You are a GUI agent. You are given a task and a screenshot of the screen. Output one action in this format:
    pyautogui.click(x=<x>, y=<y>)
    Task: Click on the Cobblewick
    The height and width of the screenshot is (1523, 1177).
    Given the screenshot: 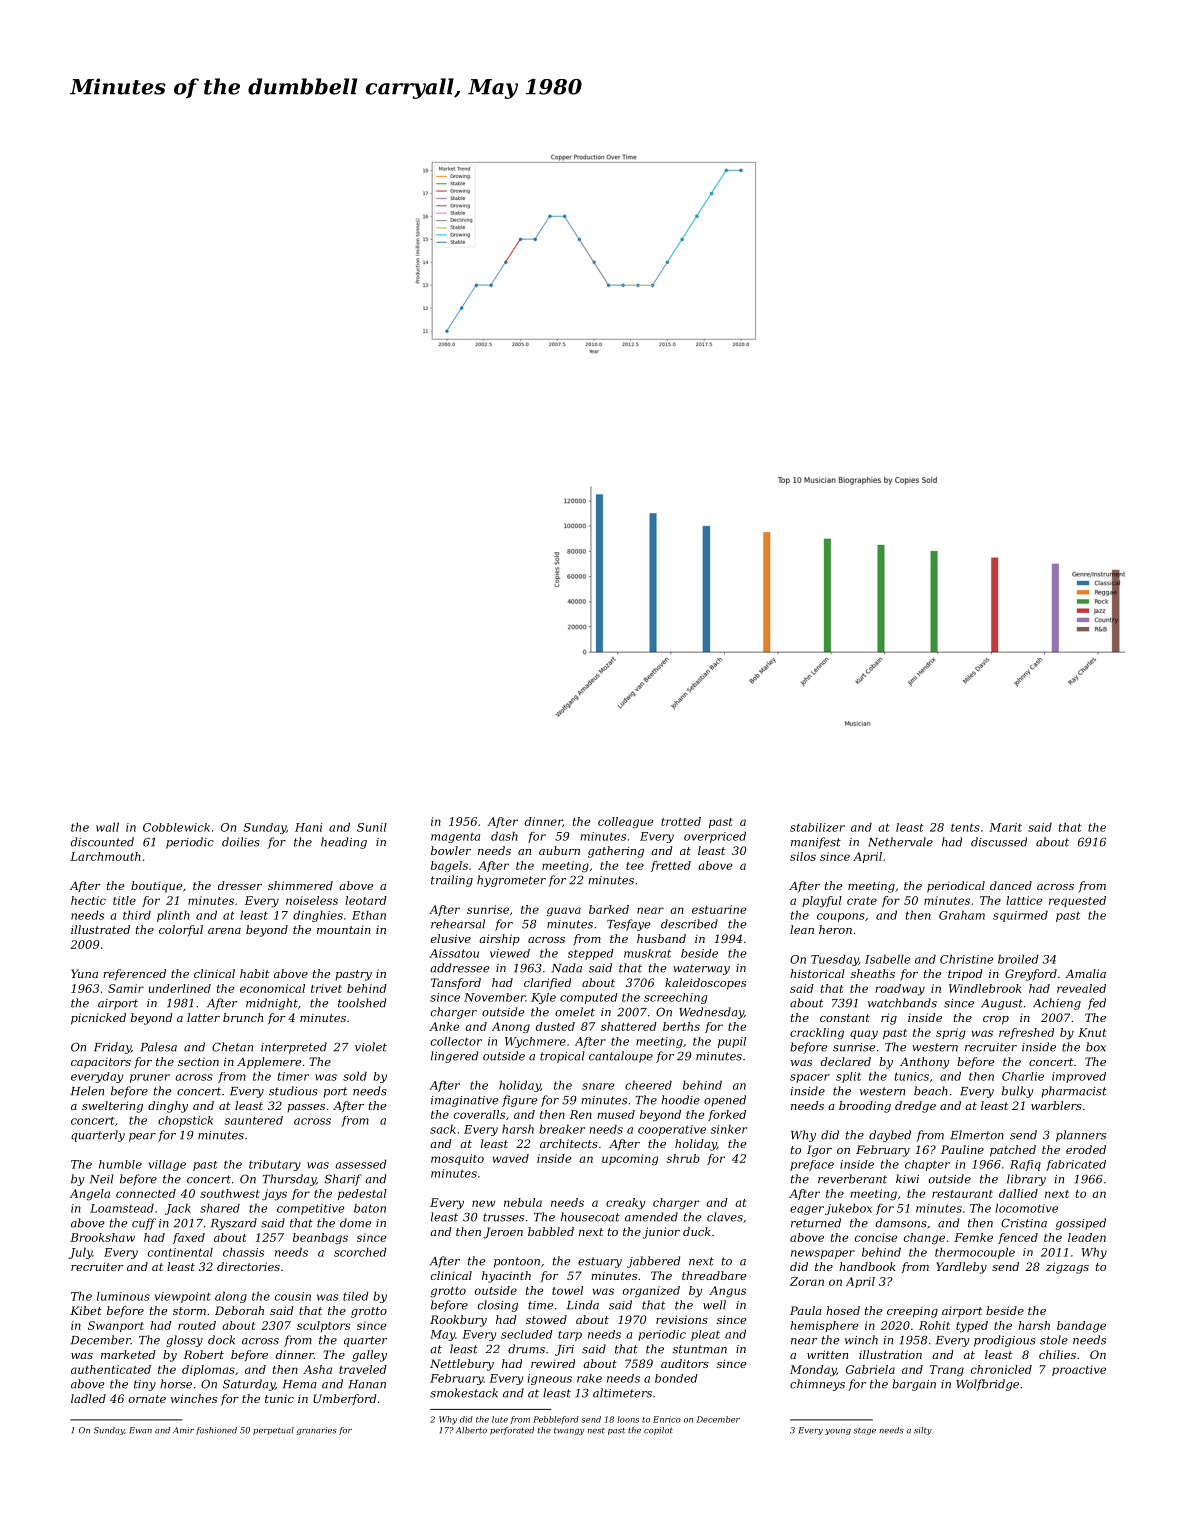 What is the action you would take?
    pyautogui.click(x=176, y=827)
